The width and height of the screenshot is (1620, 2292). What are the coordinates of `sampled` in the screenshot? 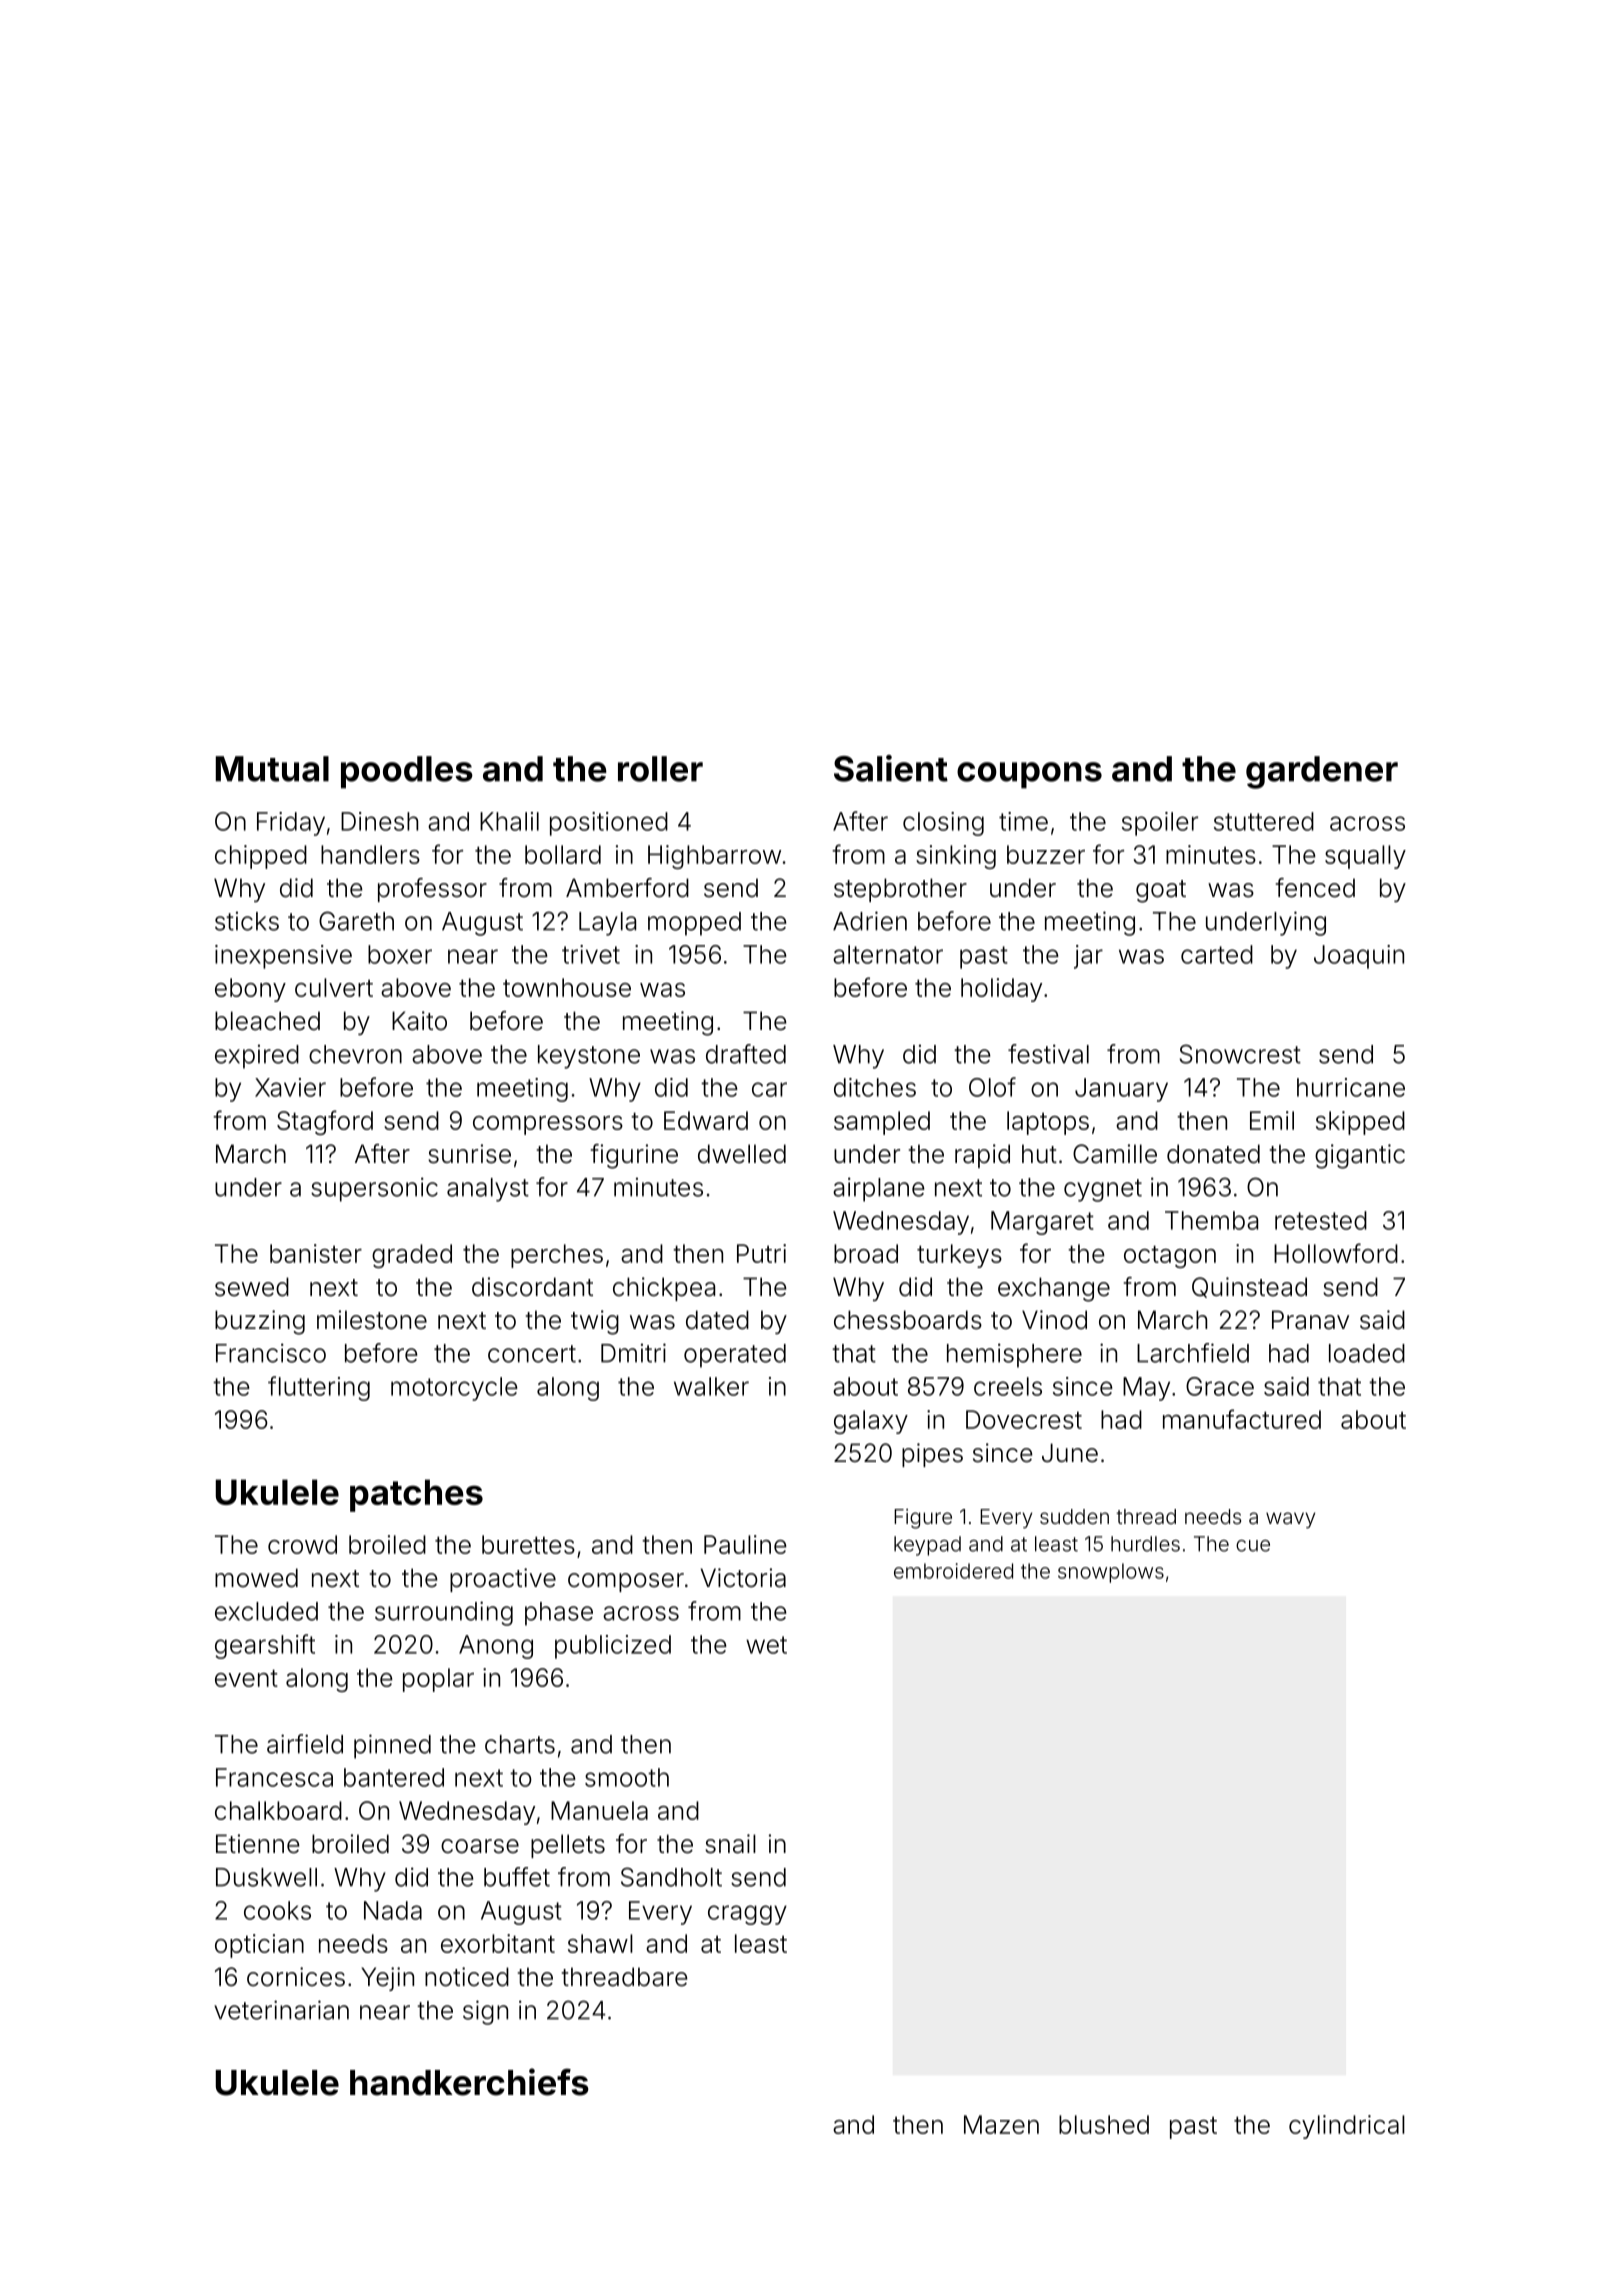 It's located at (882, 1123).
